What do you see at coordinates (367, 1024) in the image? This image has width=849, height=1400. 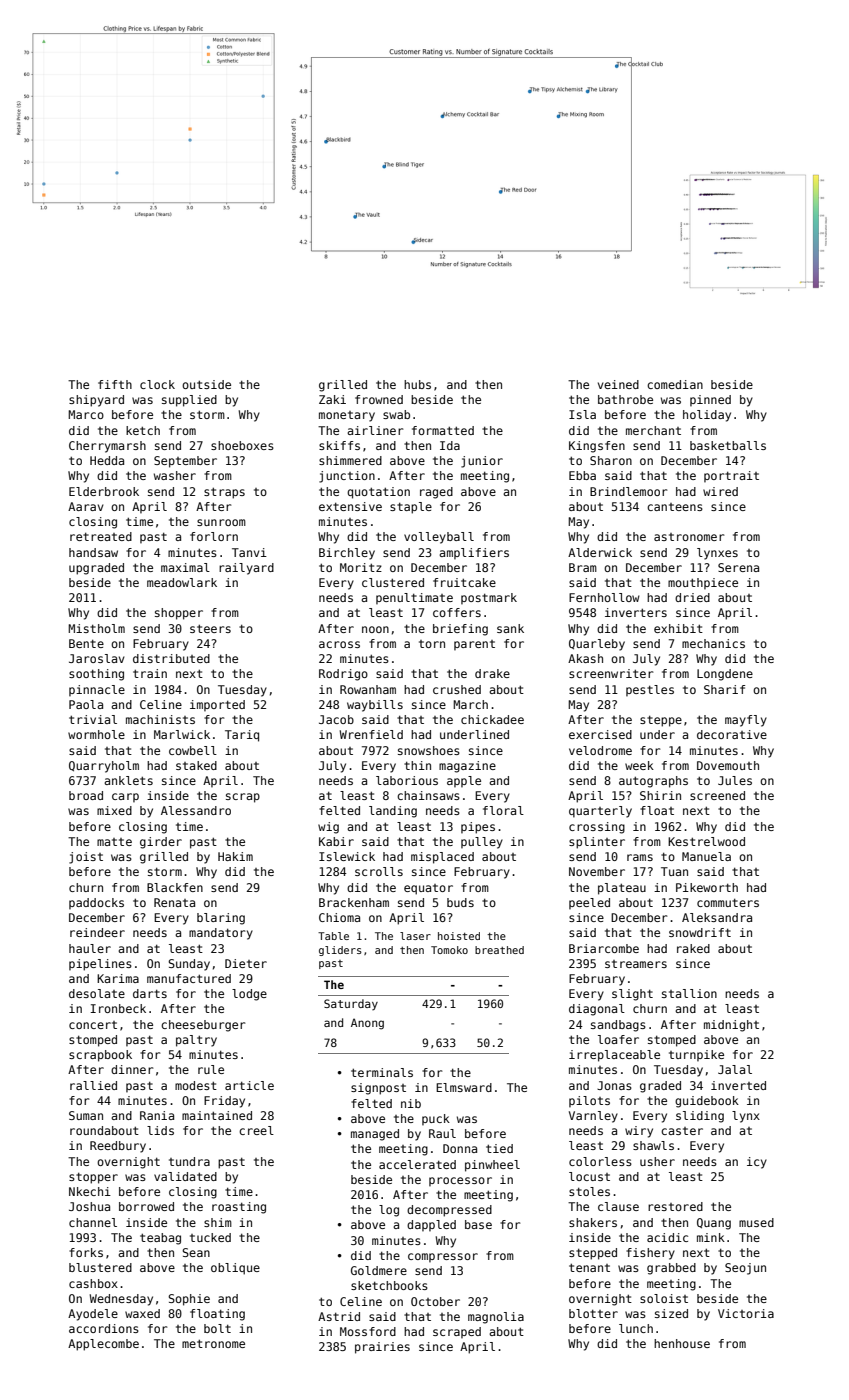 I see `Anong` at bounding box center [367, 1024].
